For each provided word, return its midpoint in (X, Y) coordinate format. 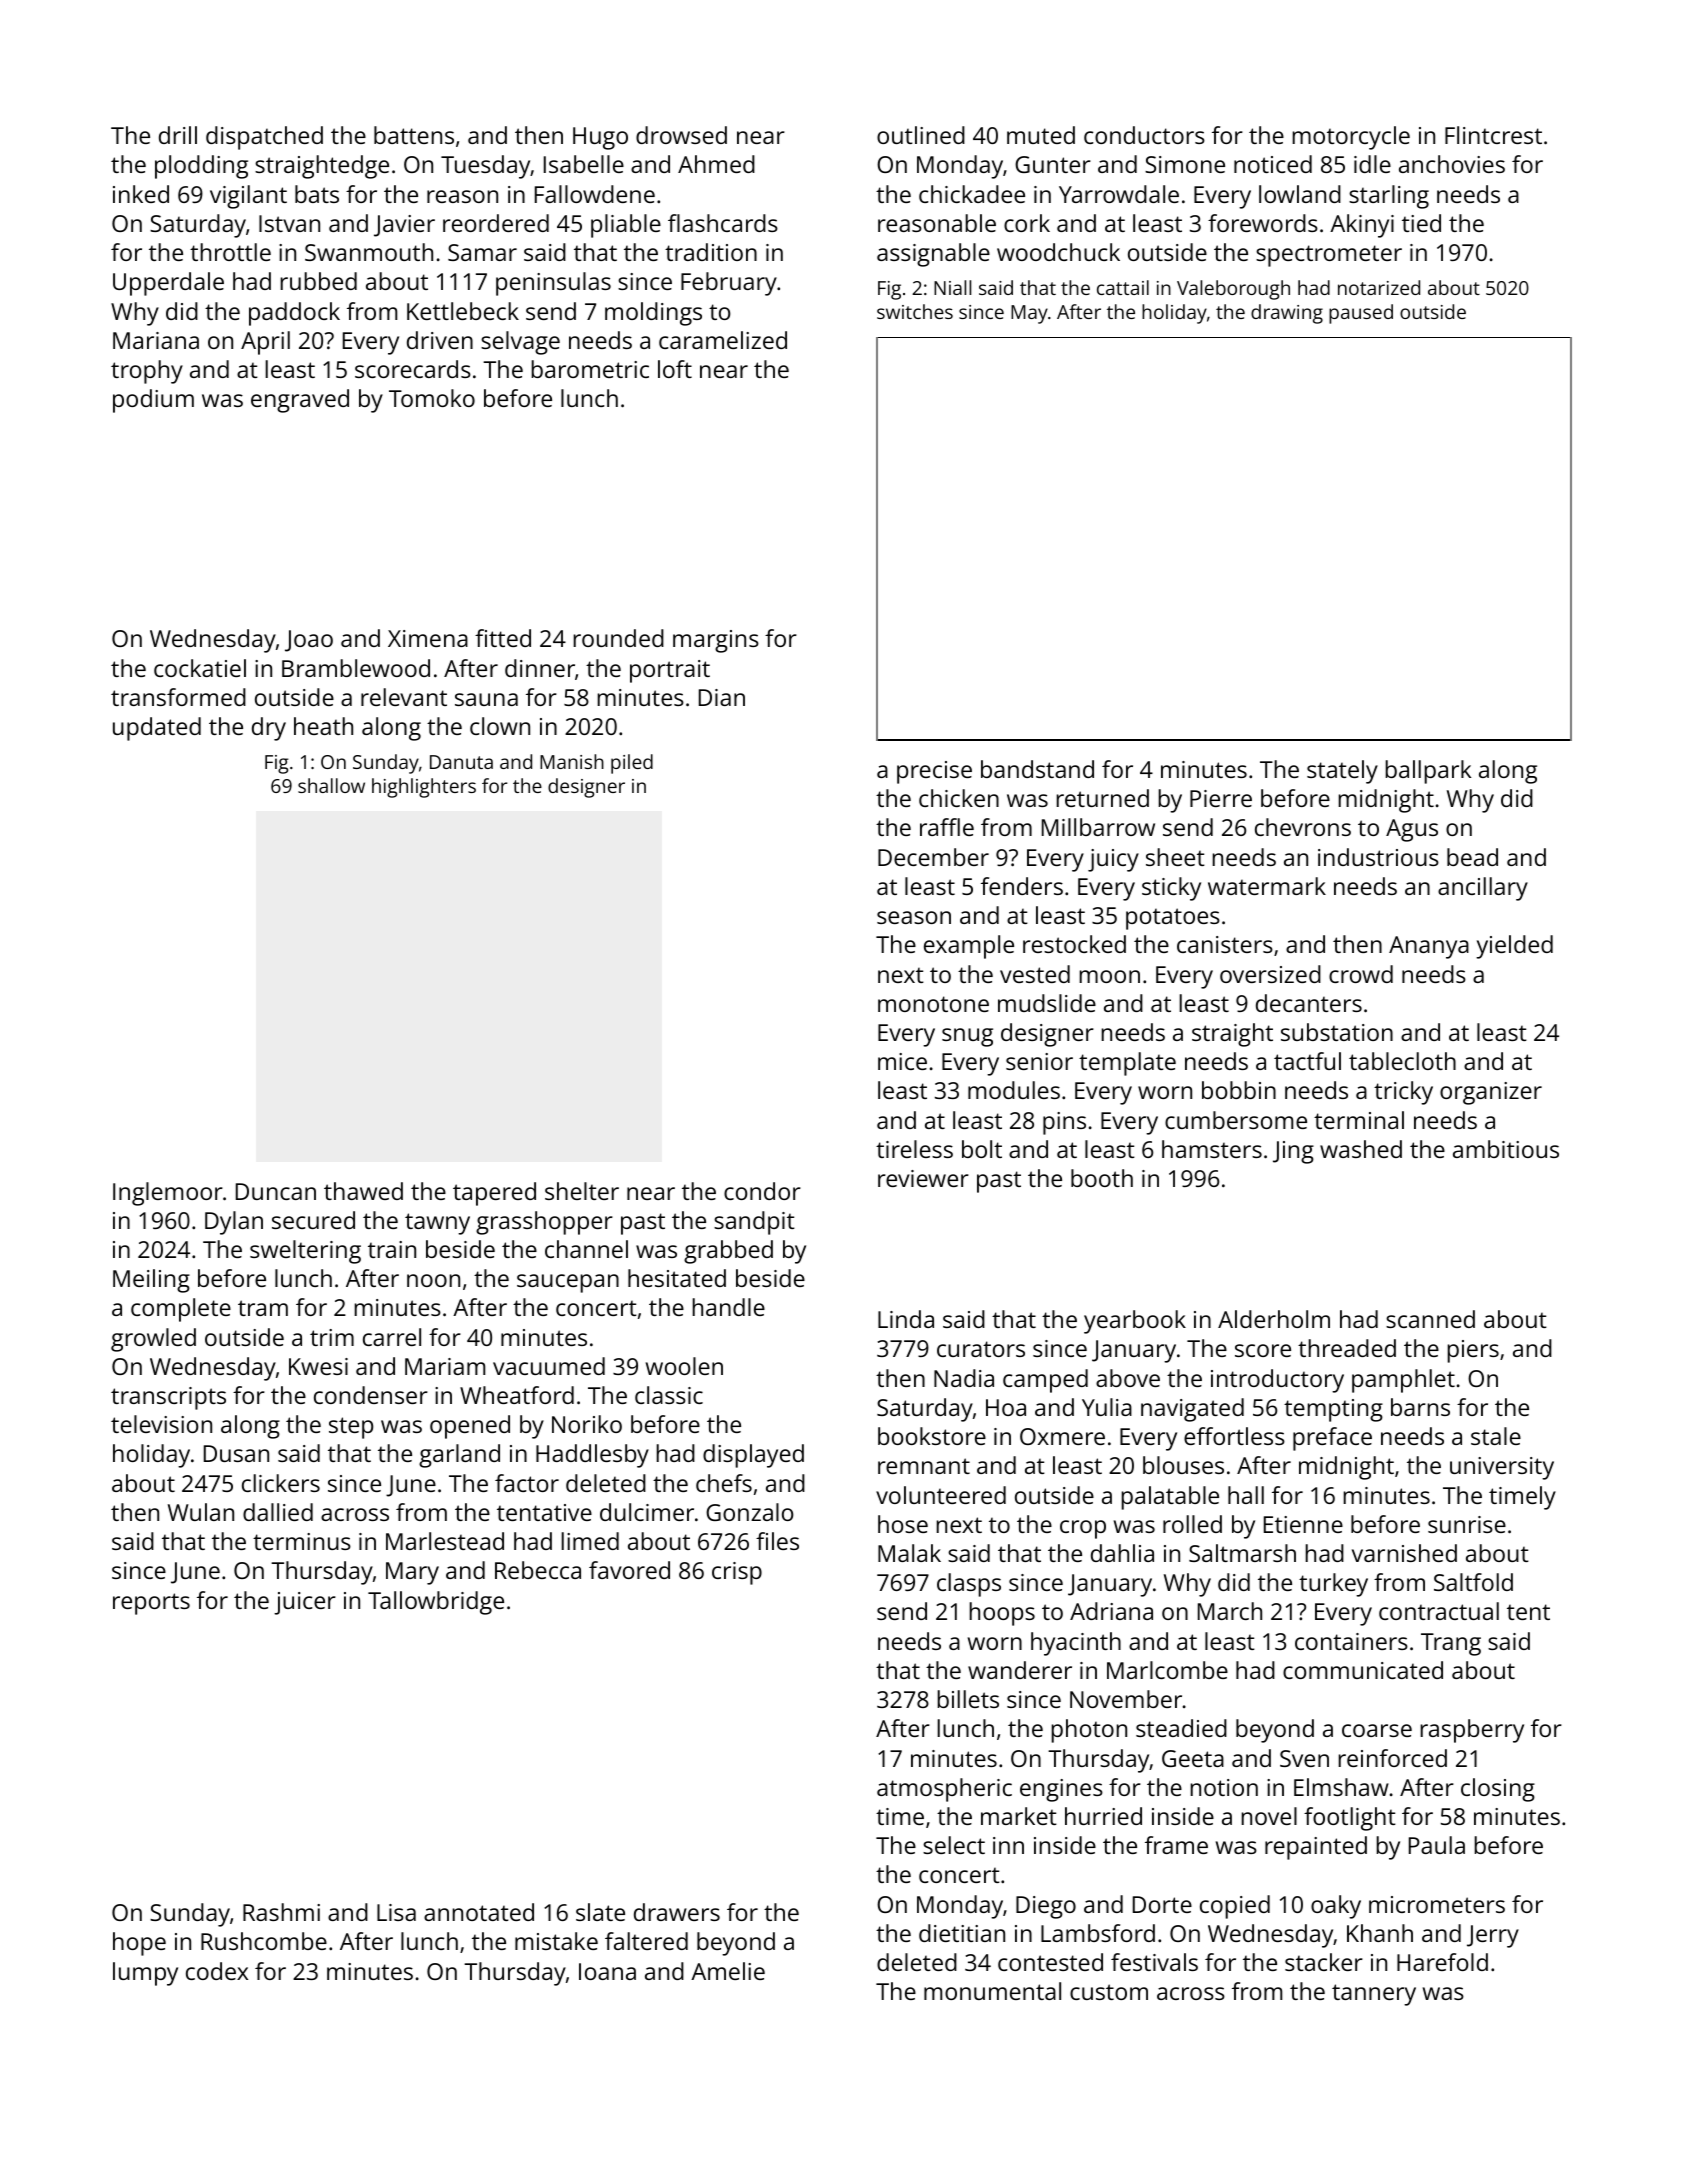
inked (141, 194)
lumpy (145, 1974)
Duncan (276, 1191)
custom (1109, 1992)
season (914, 917)
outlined (921, 135)
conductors (1144, 135)
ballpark (1428, 772)
